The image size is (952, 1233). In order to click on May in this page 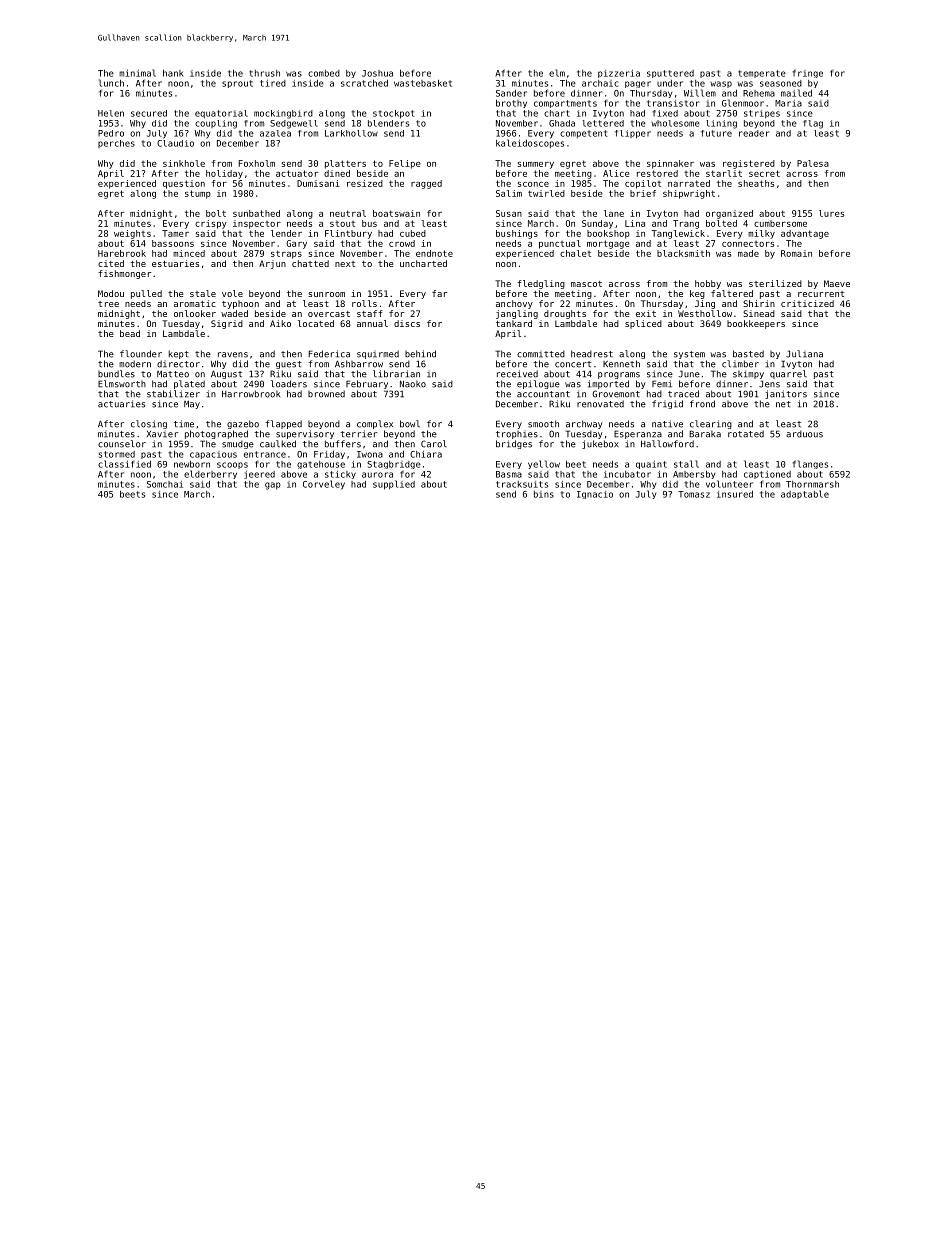, I will do `click(192, 404)`.
